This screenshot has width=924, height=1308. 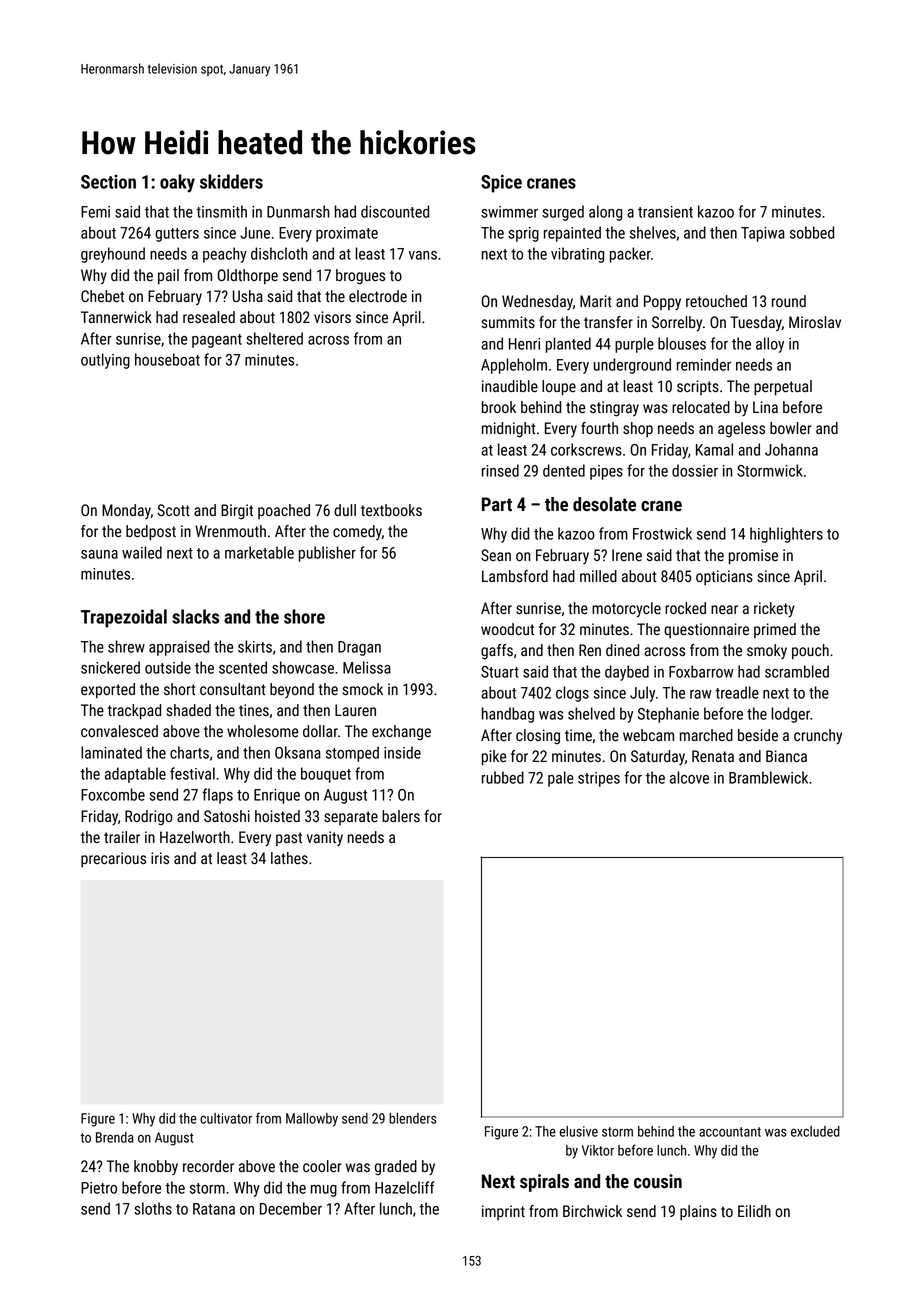 I want to click on oaky, so click(x=177, y=183).
